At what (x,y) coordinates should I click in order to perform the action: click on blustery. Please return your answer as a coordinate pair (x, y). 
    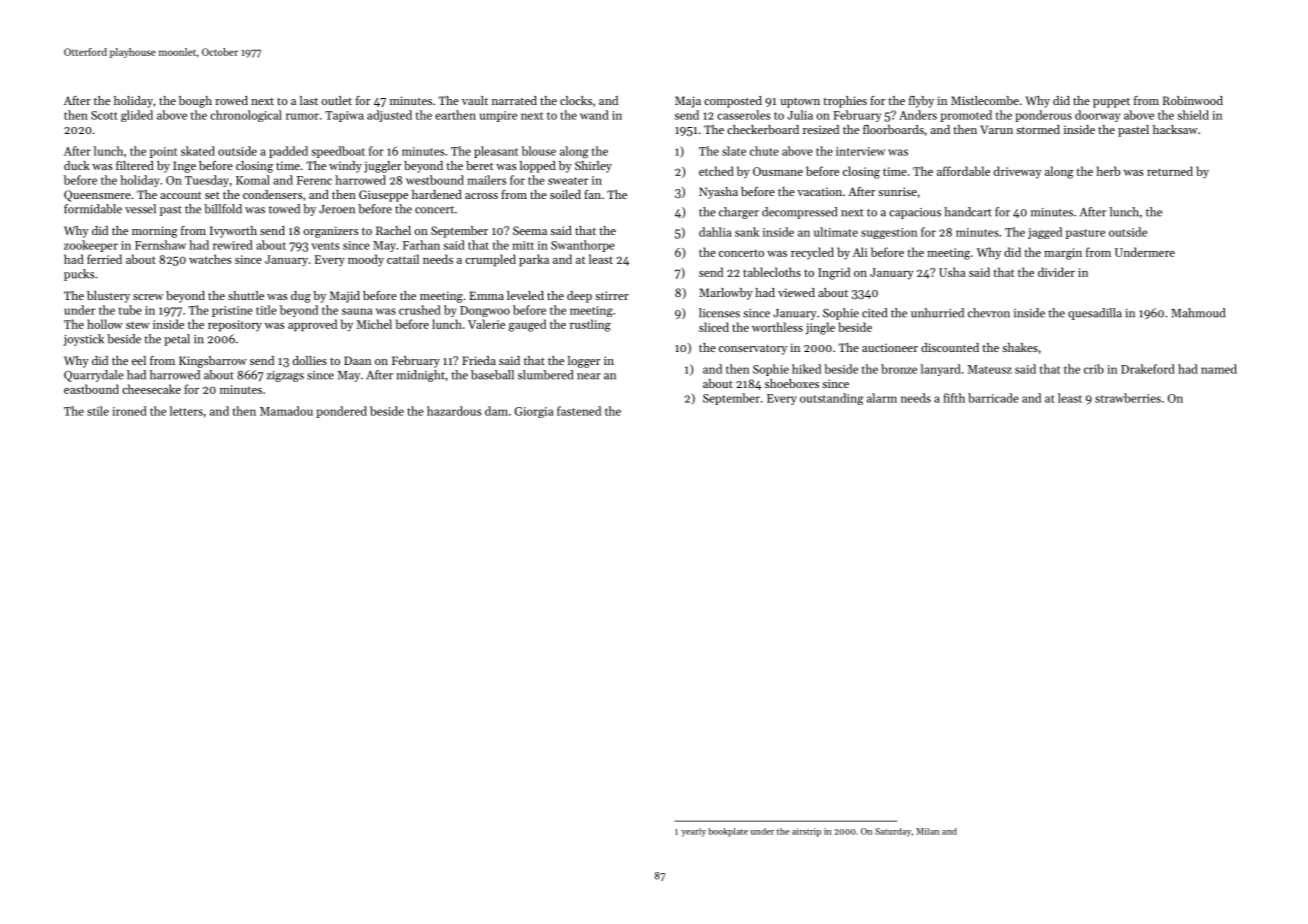
    Looking at the image, I should click on (108, 297).
